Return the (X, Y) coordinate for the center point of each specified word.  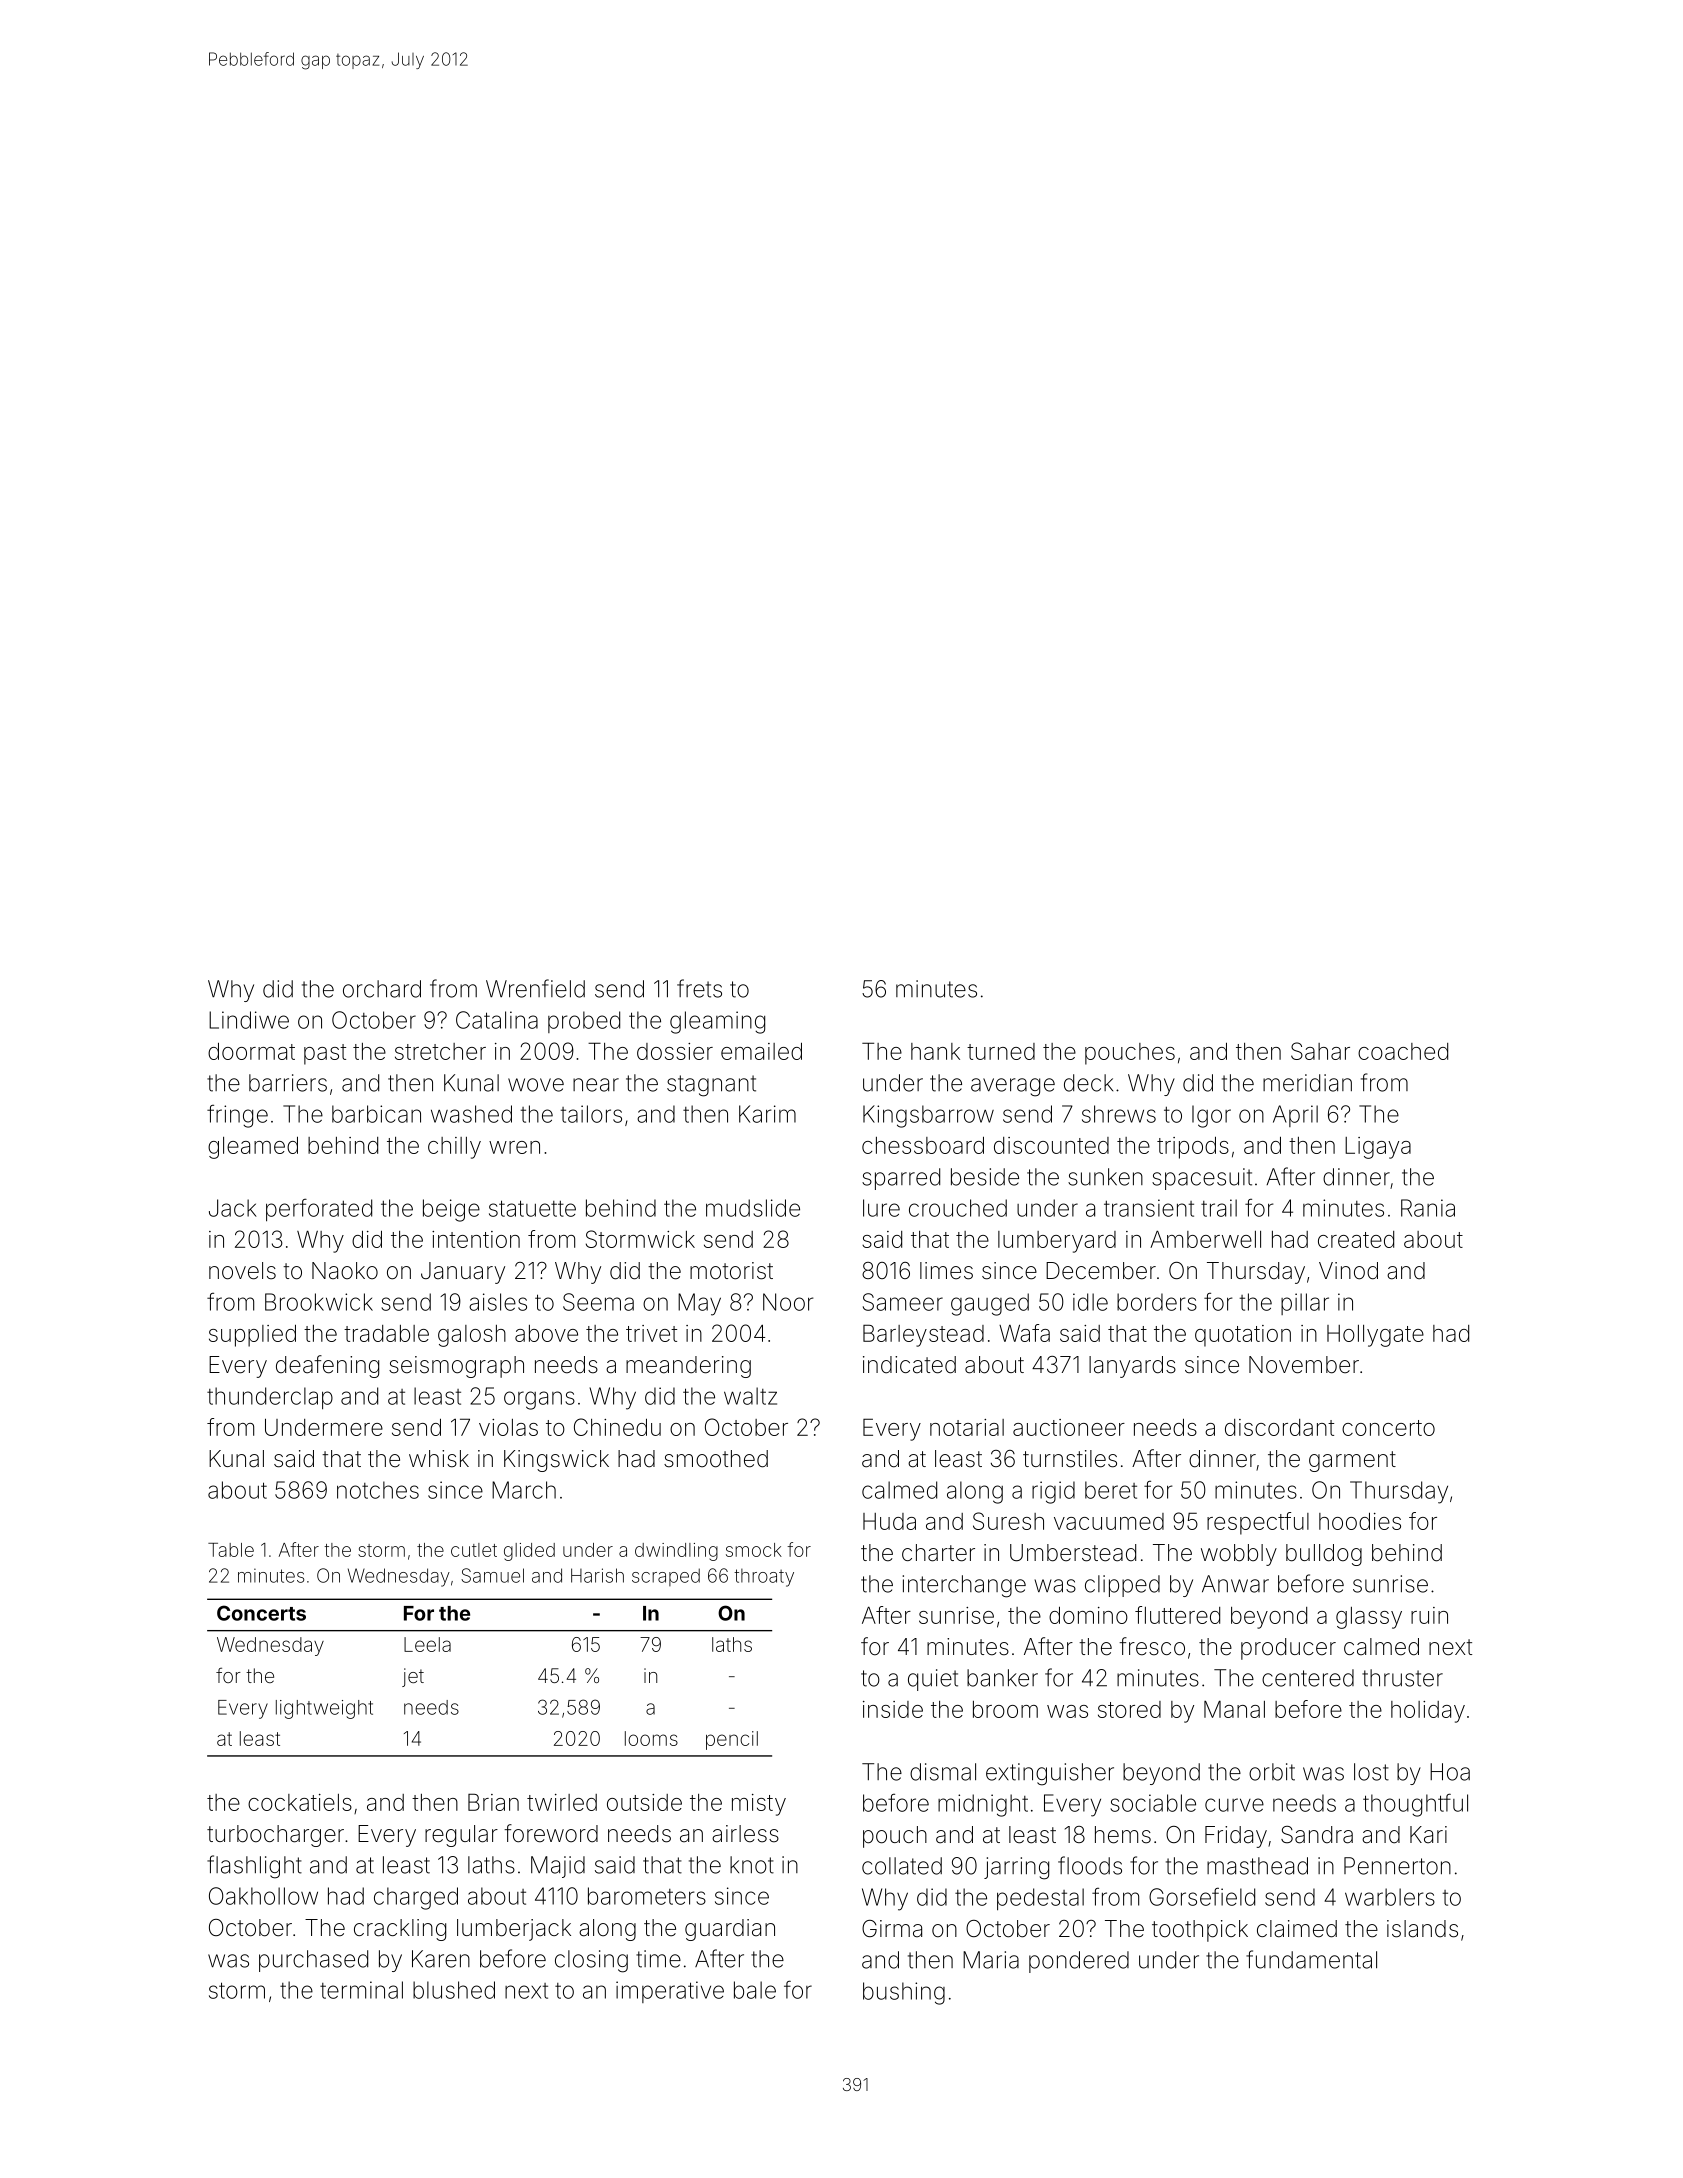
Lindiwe (249, 1020)
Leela (427, 1644)
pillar (1305, 1304)
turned (1001, 1051)
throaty (764, 1578)
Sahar (1320, 1051)
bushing (904, 1993)
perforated (319, 1209)
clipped (1122, 1586)
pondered (1079, 1962)
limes (946, 1271)
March (524, 1490)
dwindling (676, 1552)
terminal (361, 1990)
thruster (1402, 1678)
